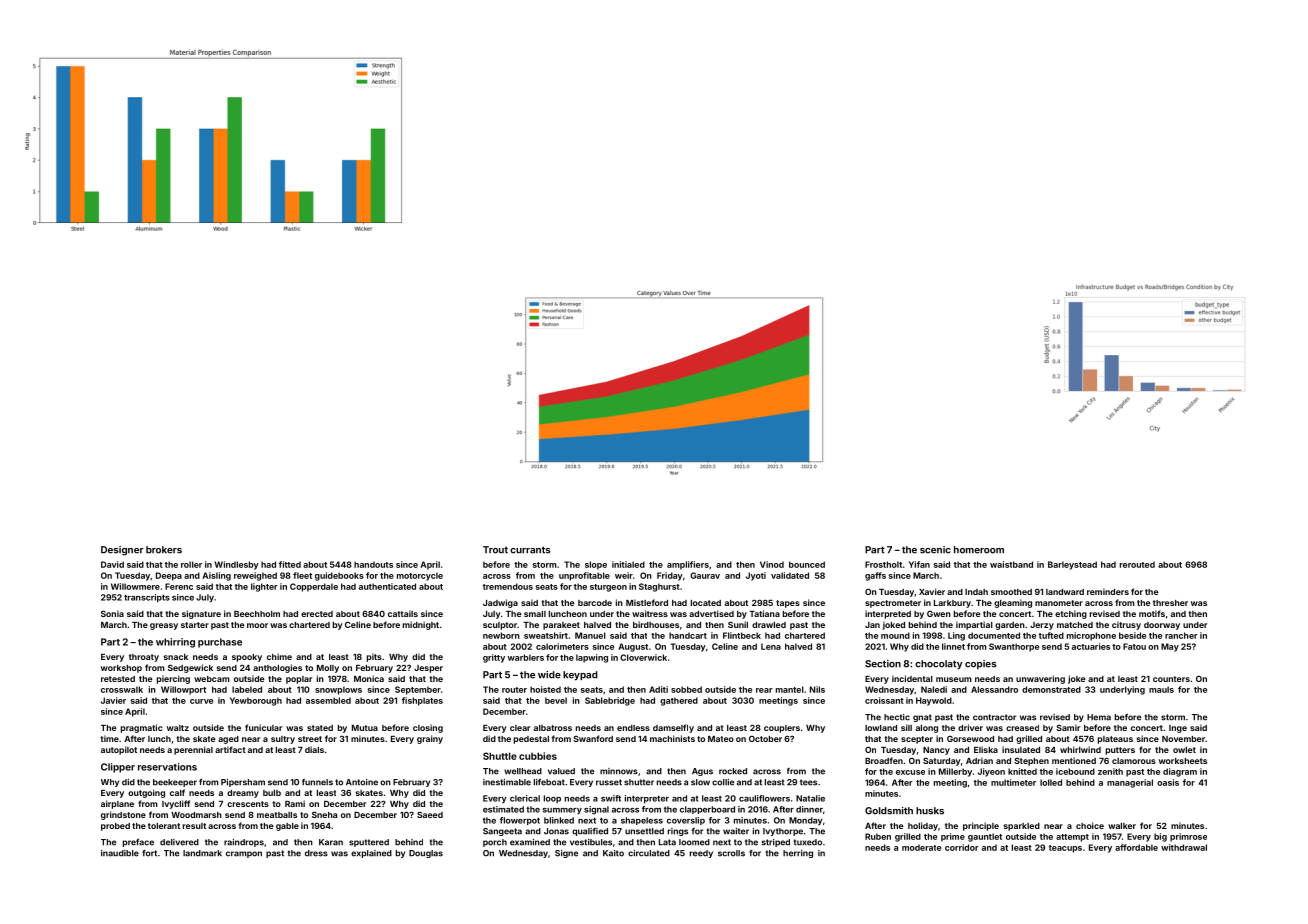  Describe the element at coordinates (1108, 591) in the screenshot. I see `reminders` at that location.
